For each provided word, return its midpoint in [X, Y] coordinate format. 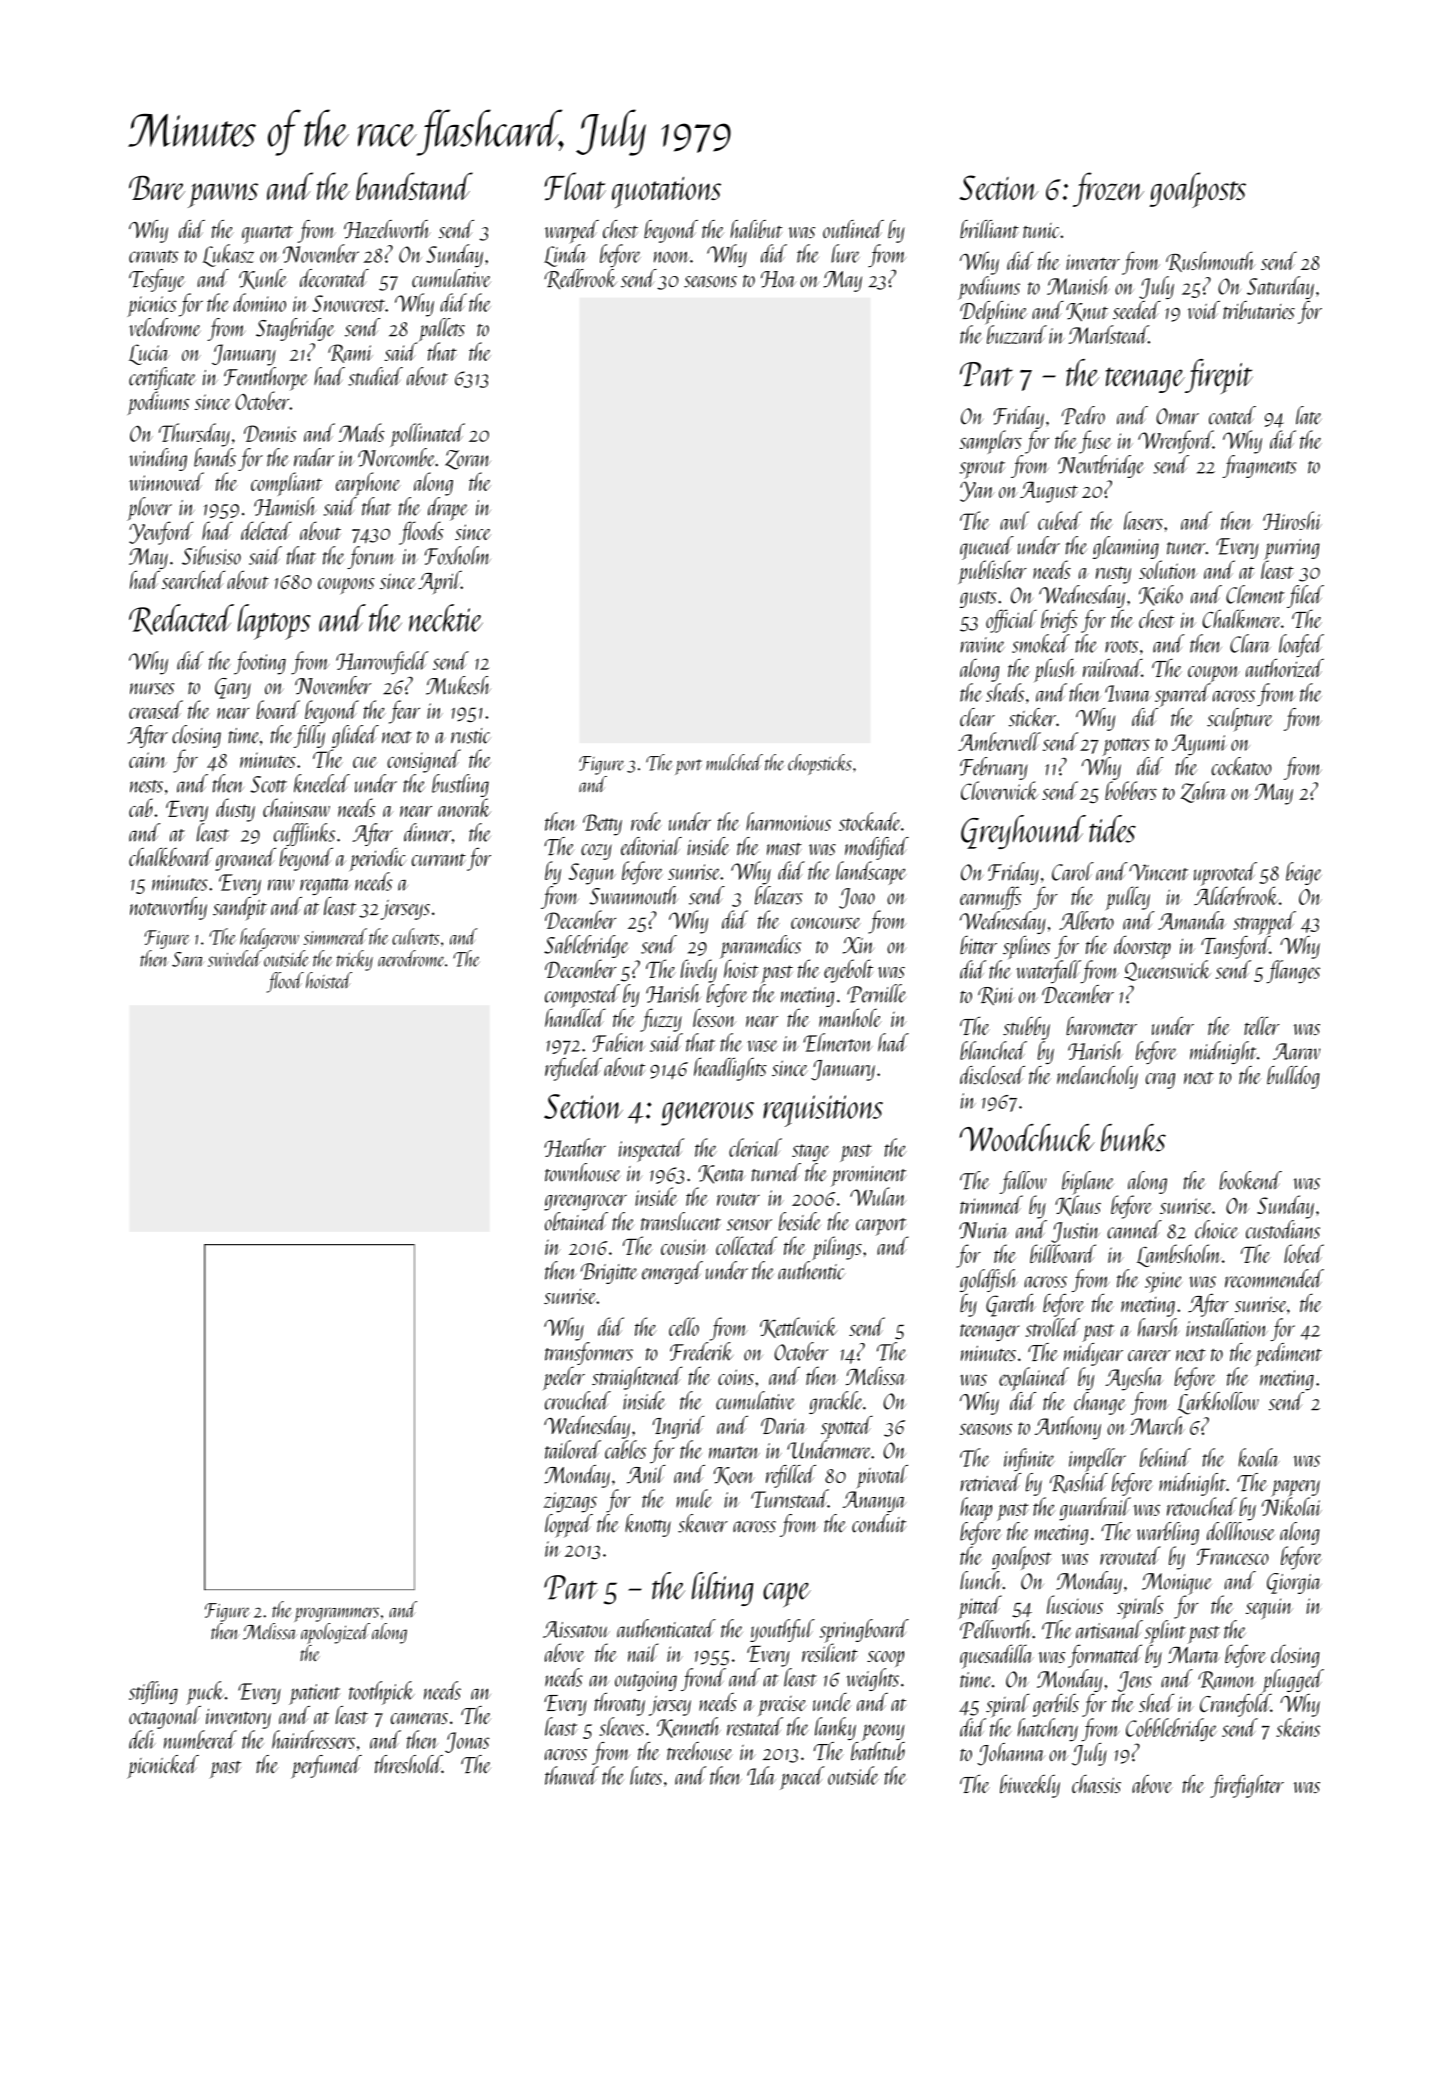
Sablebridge [586, 946]
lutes [646, 1775]
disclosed [992, 1075]
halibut [756, 229]
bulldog [1293, 1077]
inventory [238, 1719]
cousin [684, 1247]
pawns [223, 195]
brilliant [989, 229]
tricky [355, 960]
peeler [563, 1378]
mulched [734, 762]
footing [260, 663]
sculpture [1240, 720]
